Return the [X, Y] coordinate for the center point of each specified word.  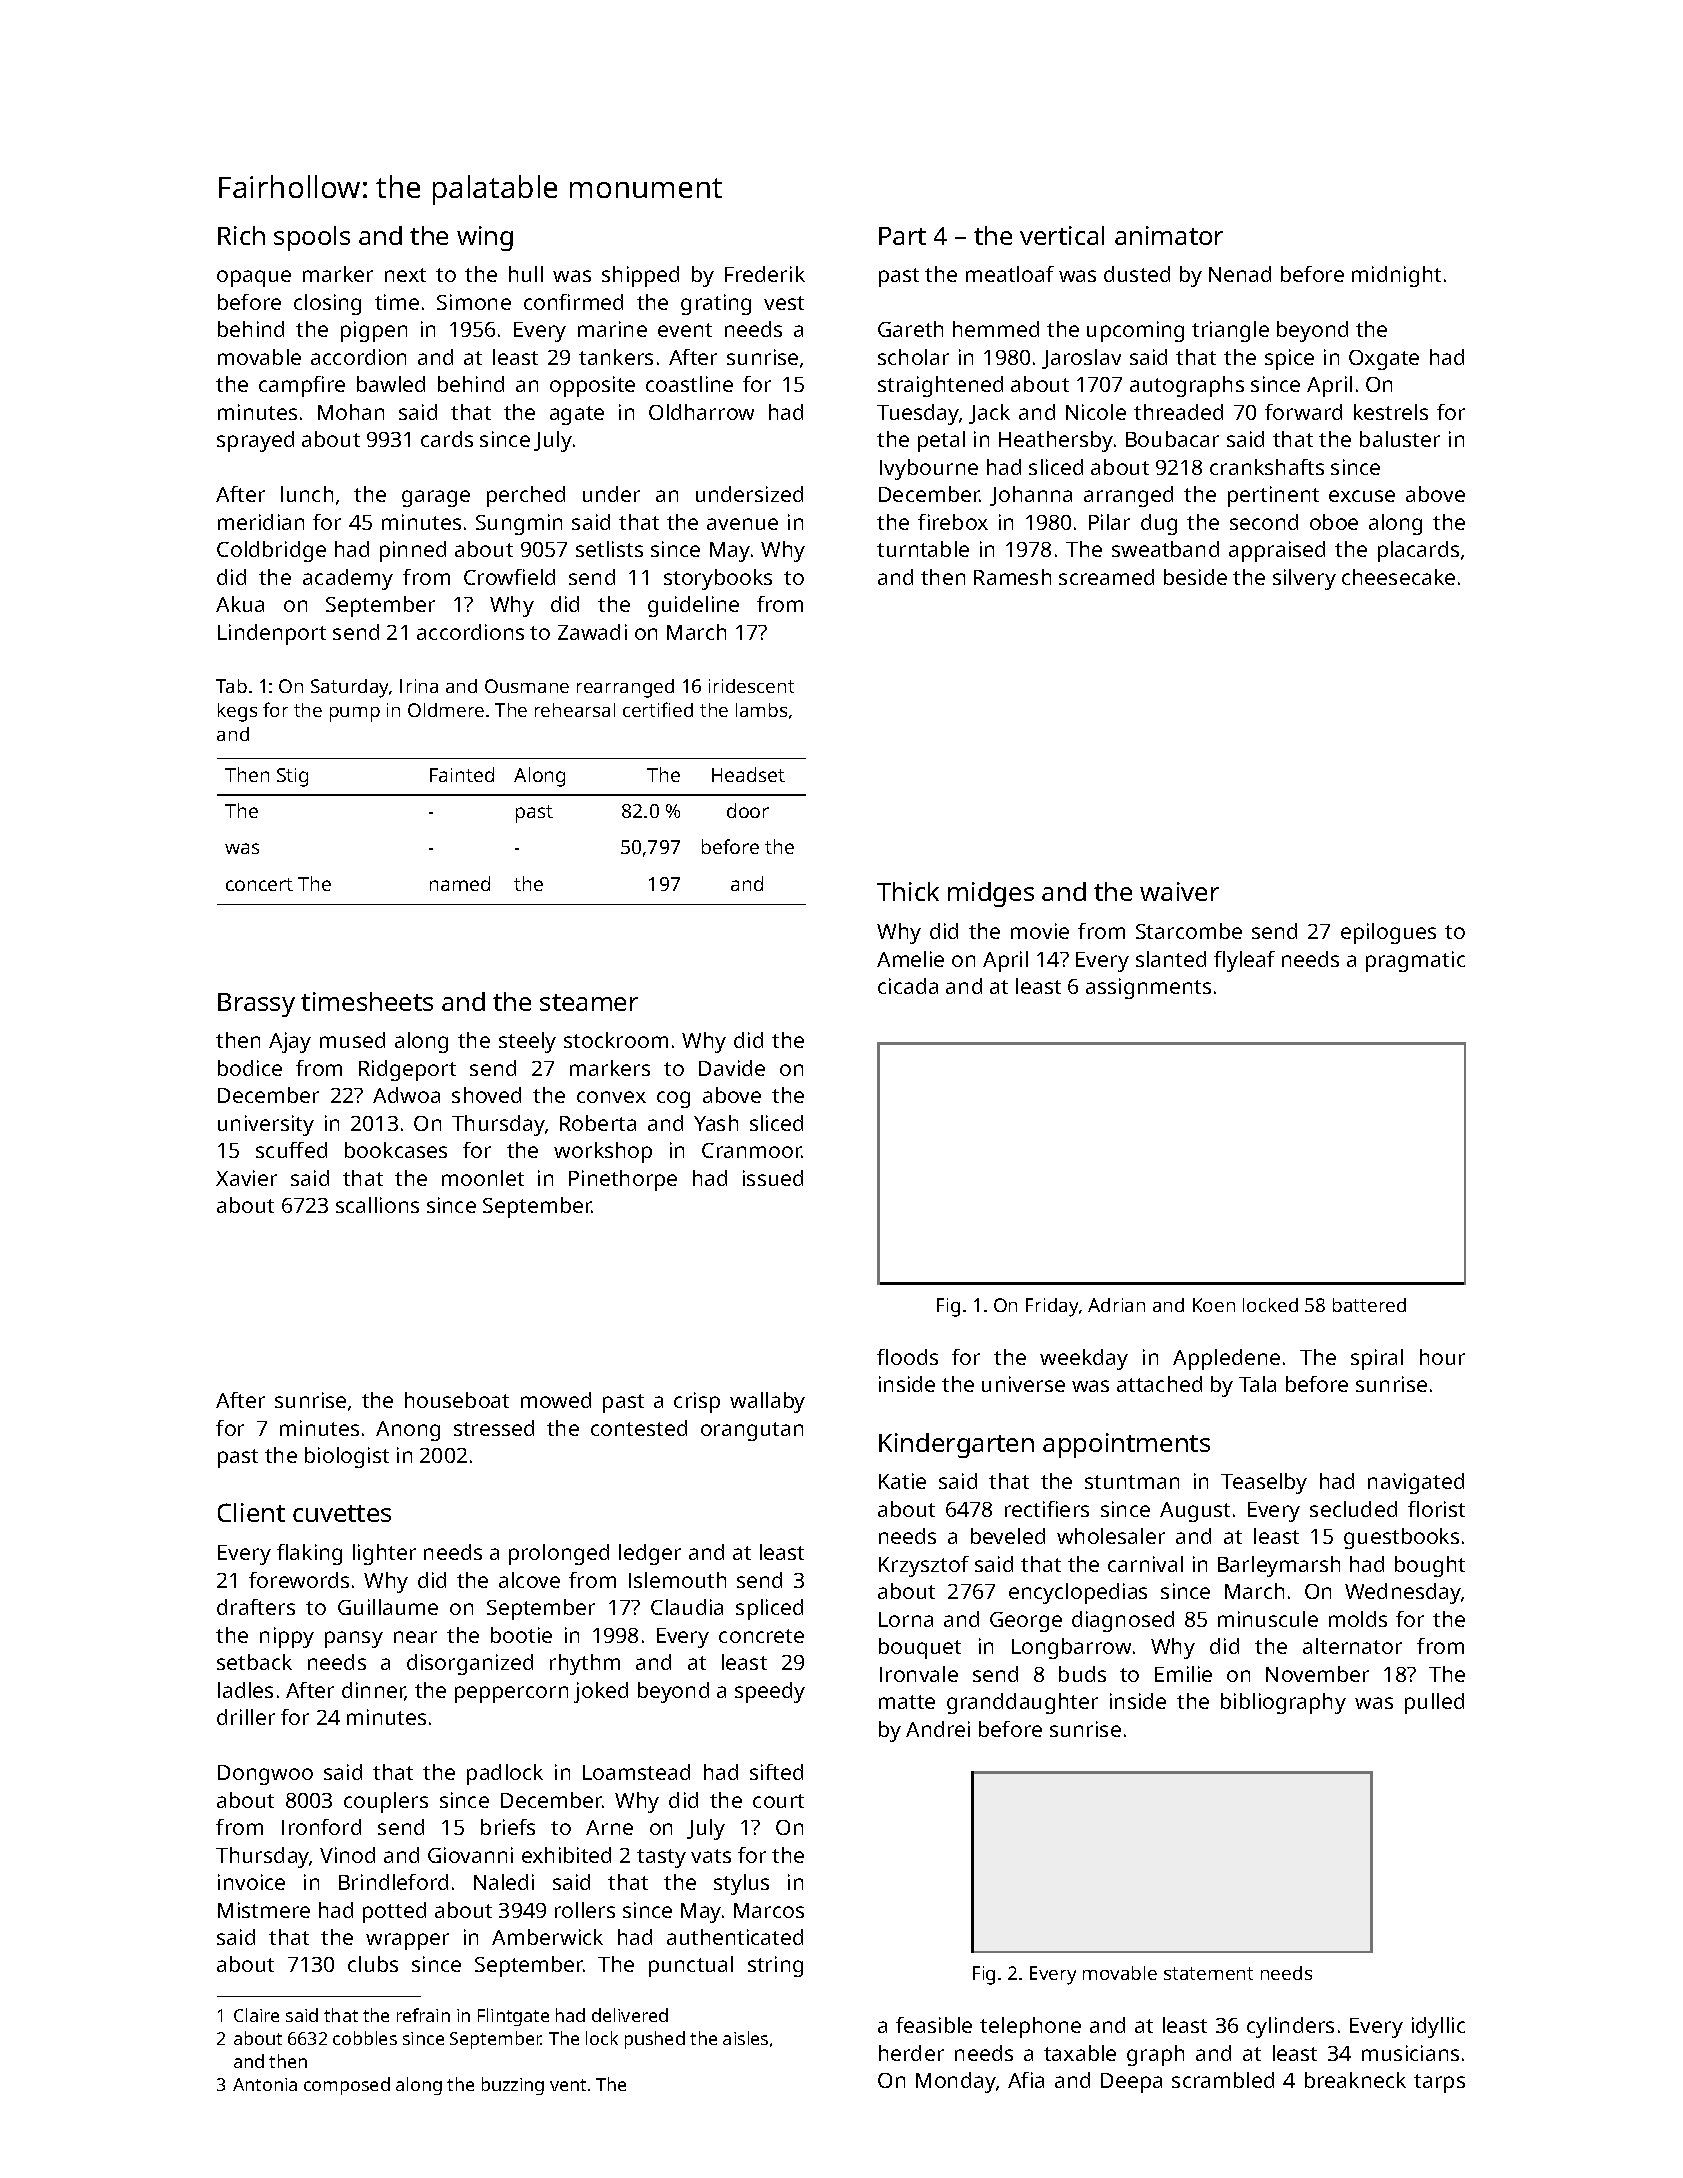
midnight [1396, 276]
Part [902, 236]
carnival [1145, 1564]
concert [259, 884]
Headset [748, 774]
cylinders [1290, 2027]
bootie [521, 1635]
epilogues [1388, 933]
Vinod [347, 1855]
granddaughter [1022, 1703]
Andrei [938, 1729]
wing [485, 238]
